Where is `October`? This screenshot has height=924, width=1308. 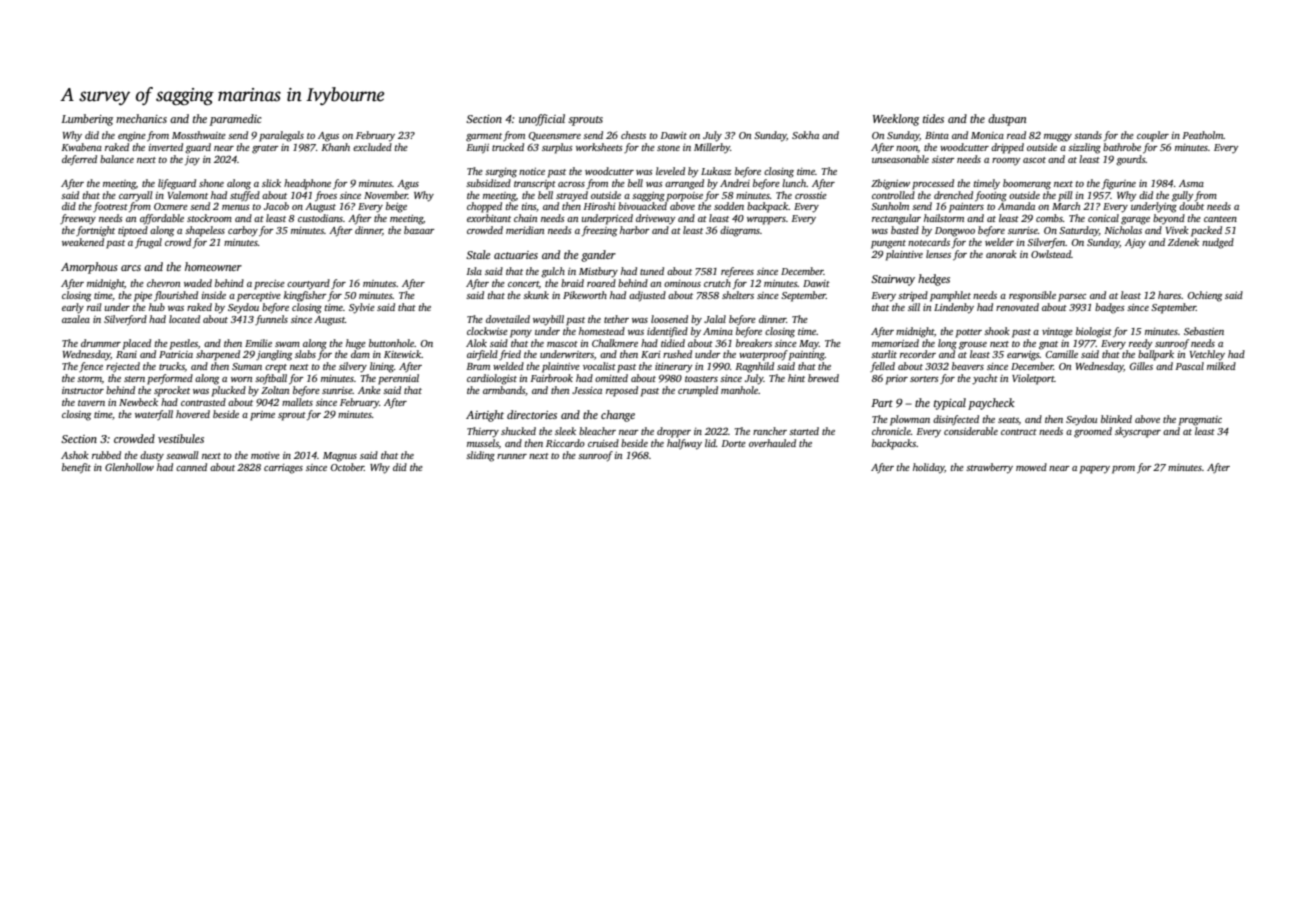
October is located at coordinates (347, 467).
